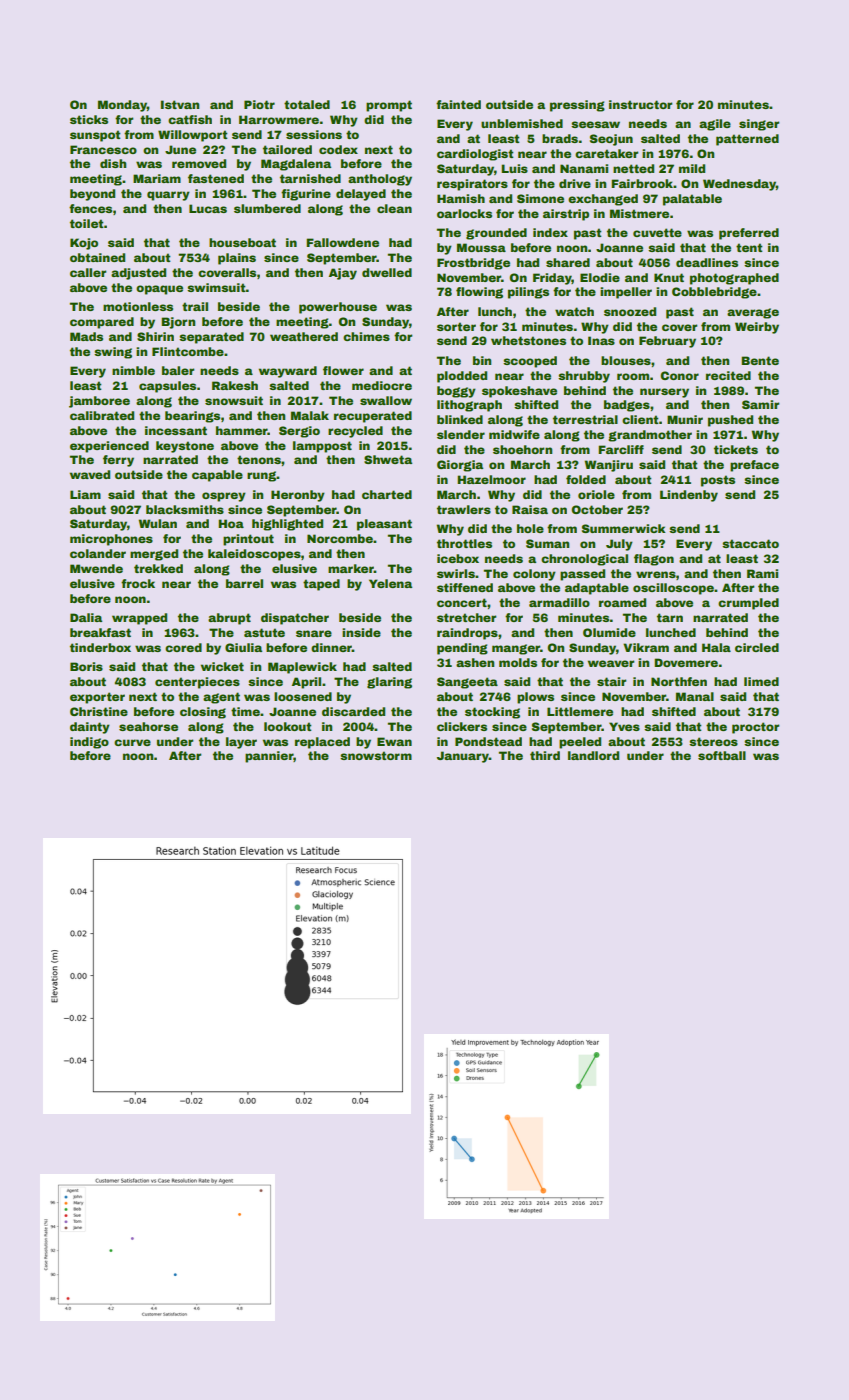 The image size is (849, 1400). I want to click on Bjorn, so click(178, 323).
